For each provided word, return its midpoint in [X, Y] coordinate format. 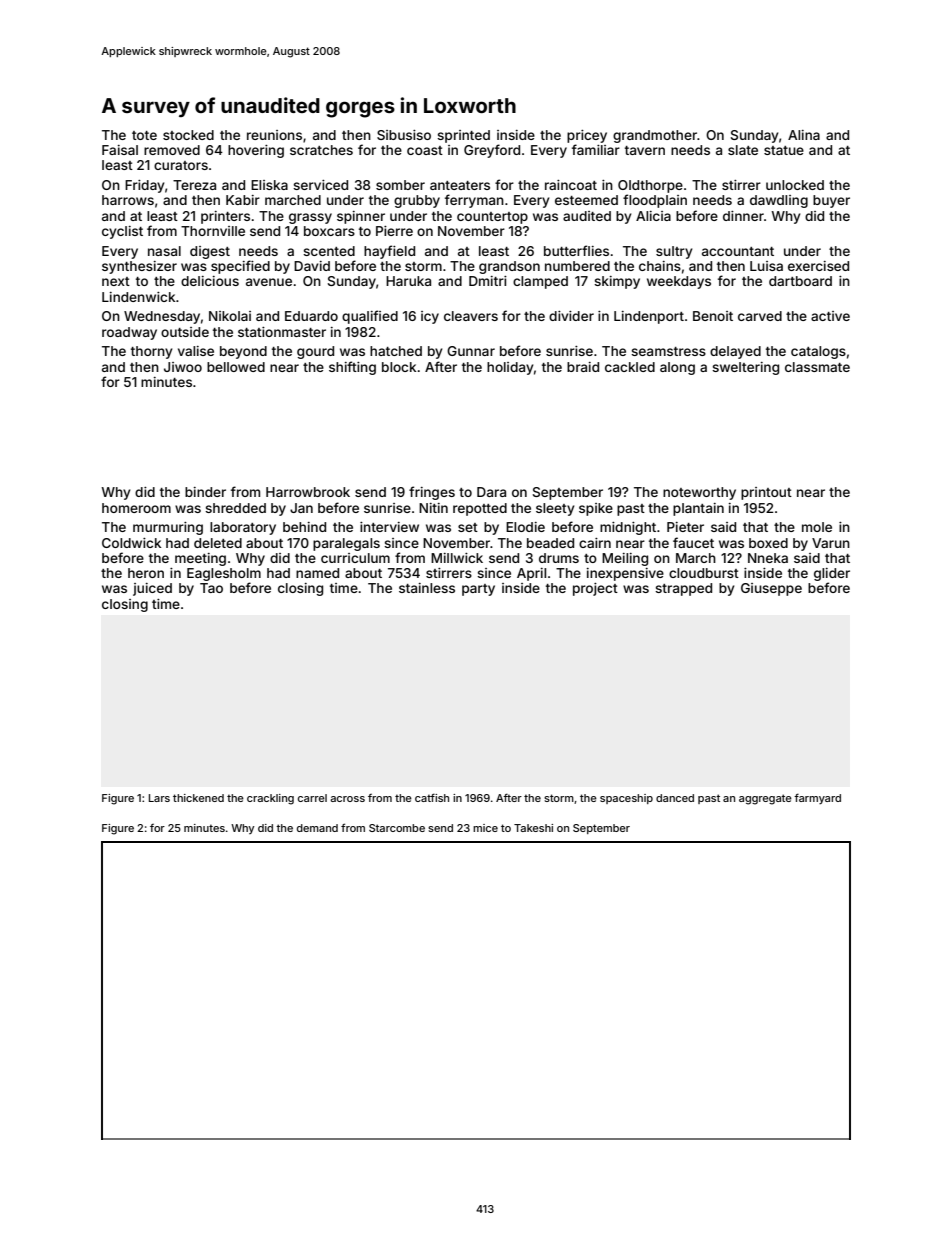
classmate [817, 367]
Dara [491, 492]
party [478, 590]
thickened [198, 798]
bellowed [236, 367]
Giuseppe [771, 589]
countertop [492, 218]
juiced [152, 589]
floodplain [655, 201]
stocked [188, 135]
